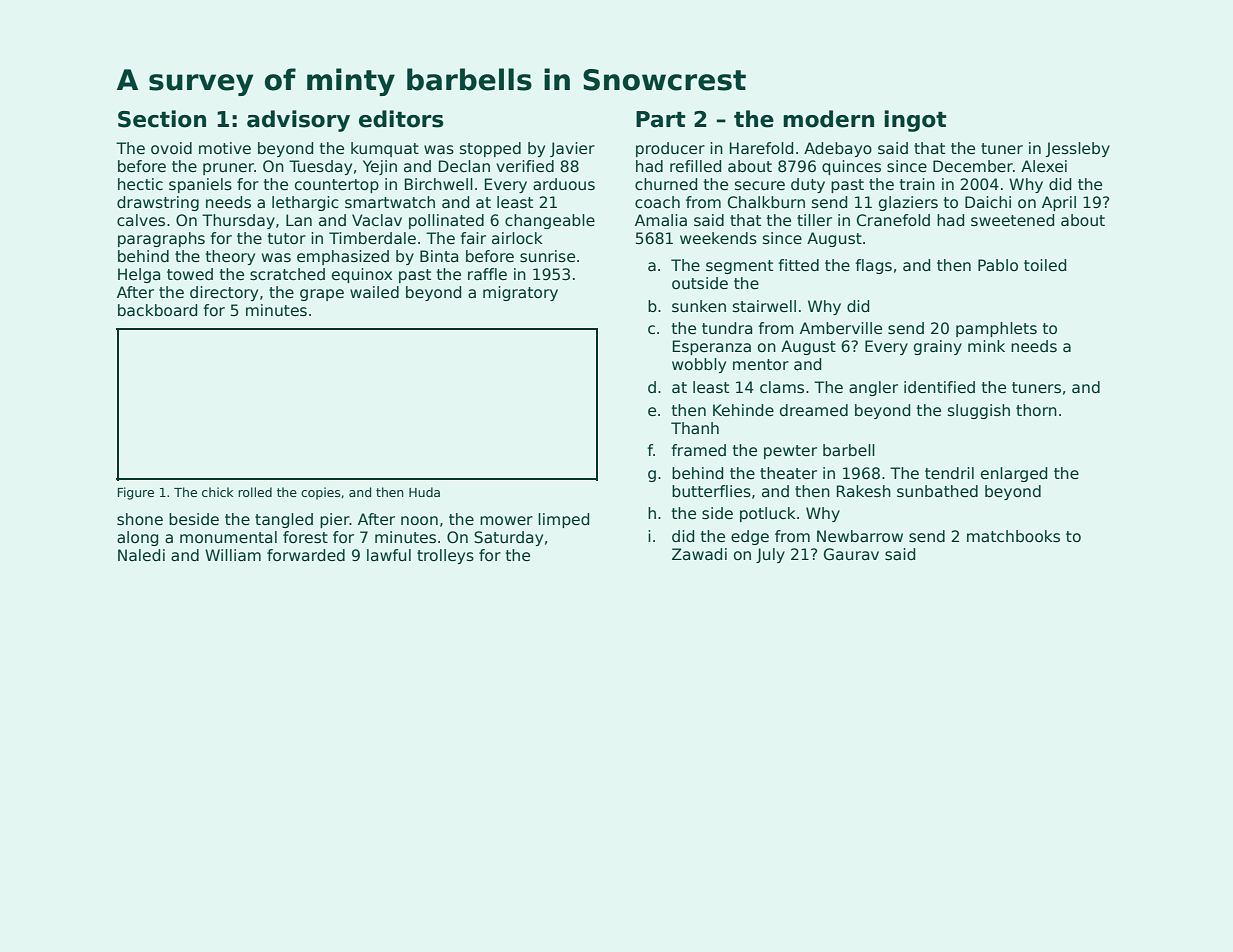 The image size is (1233, 952). Describe the element at coordinates (217, 492) in the screenshot. I see `chick` at that location.
